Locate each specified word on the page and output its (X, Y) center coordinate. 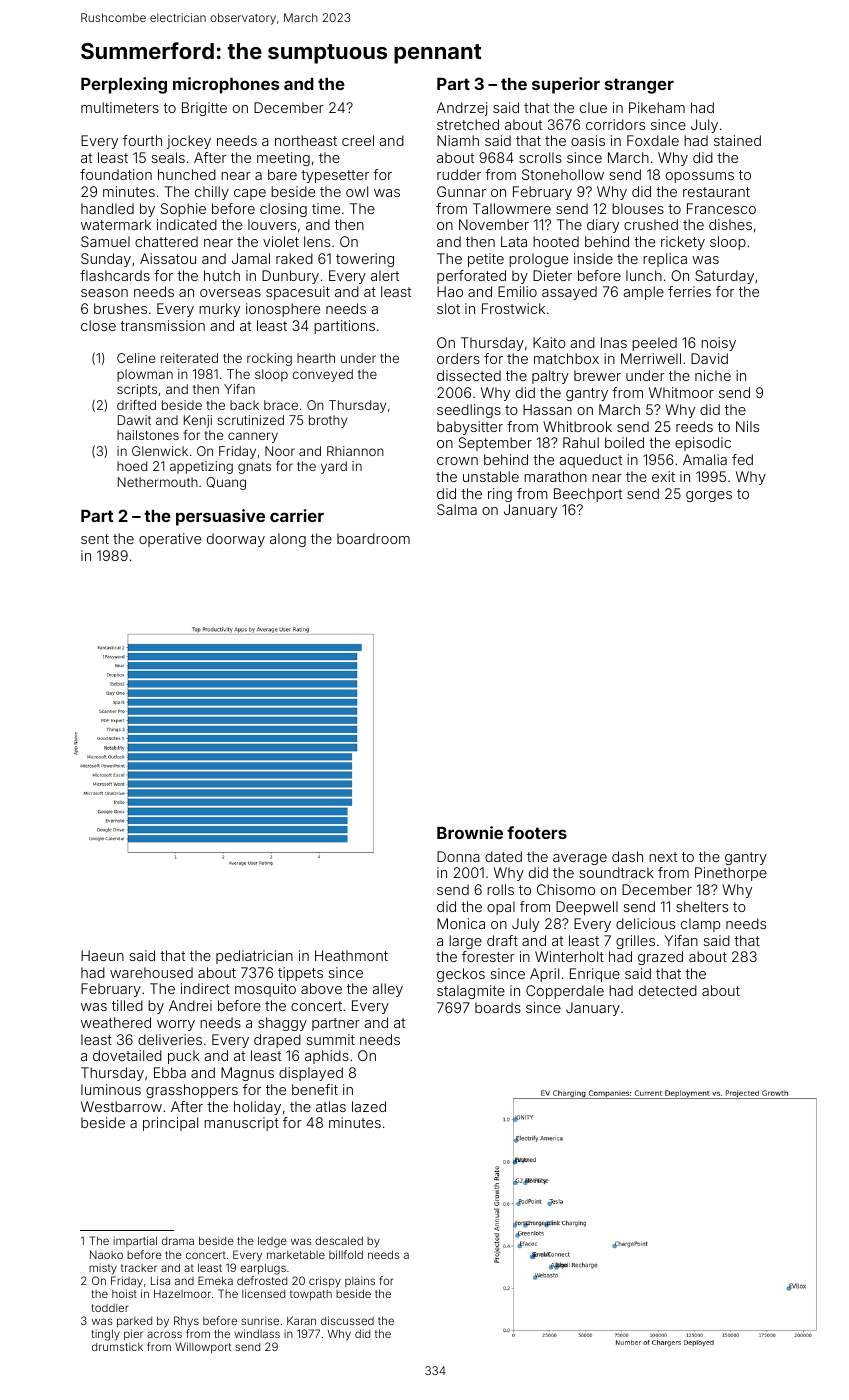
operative (170, 540)
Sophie (183, 210)
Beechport (588, 495)
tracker (139, 1268)
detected (668, 990)
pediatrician (254, 957)
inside (593, 258)
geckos (461, 975)
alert (385, 275)
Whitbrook (577, 426)
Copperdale (565, 992)
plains (360, 1281)
